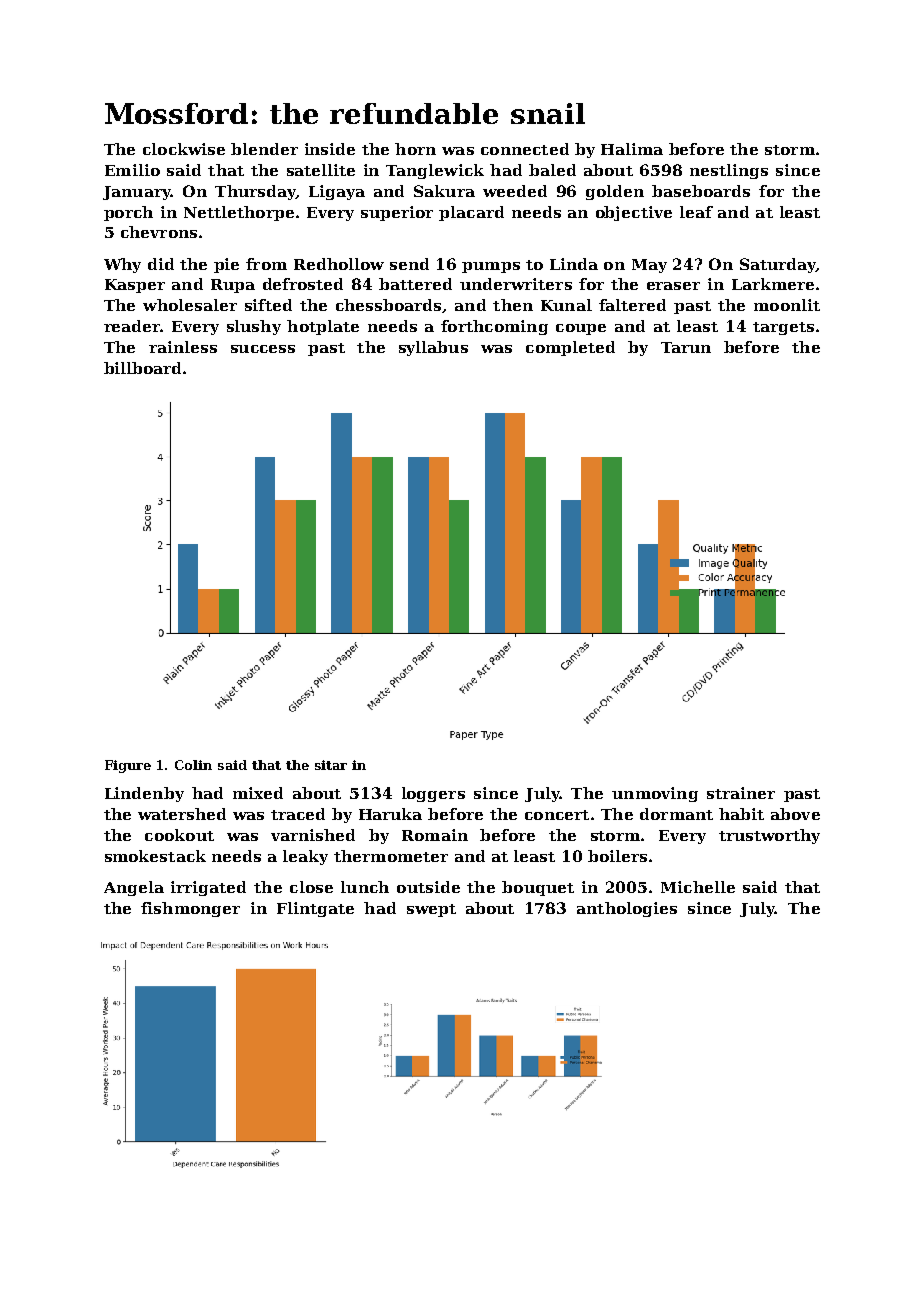 This screenshot has height=1308, width=924. I want to click on strainer, so click(741, 793).
